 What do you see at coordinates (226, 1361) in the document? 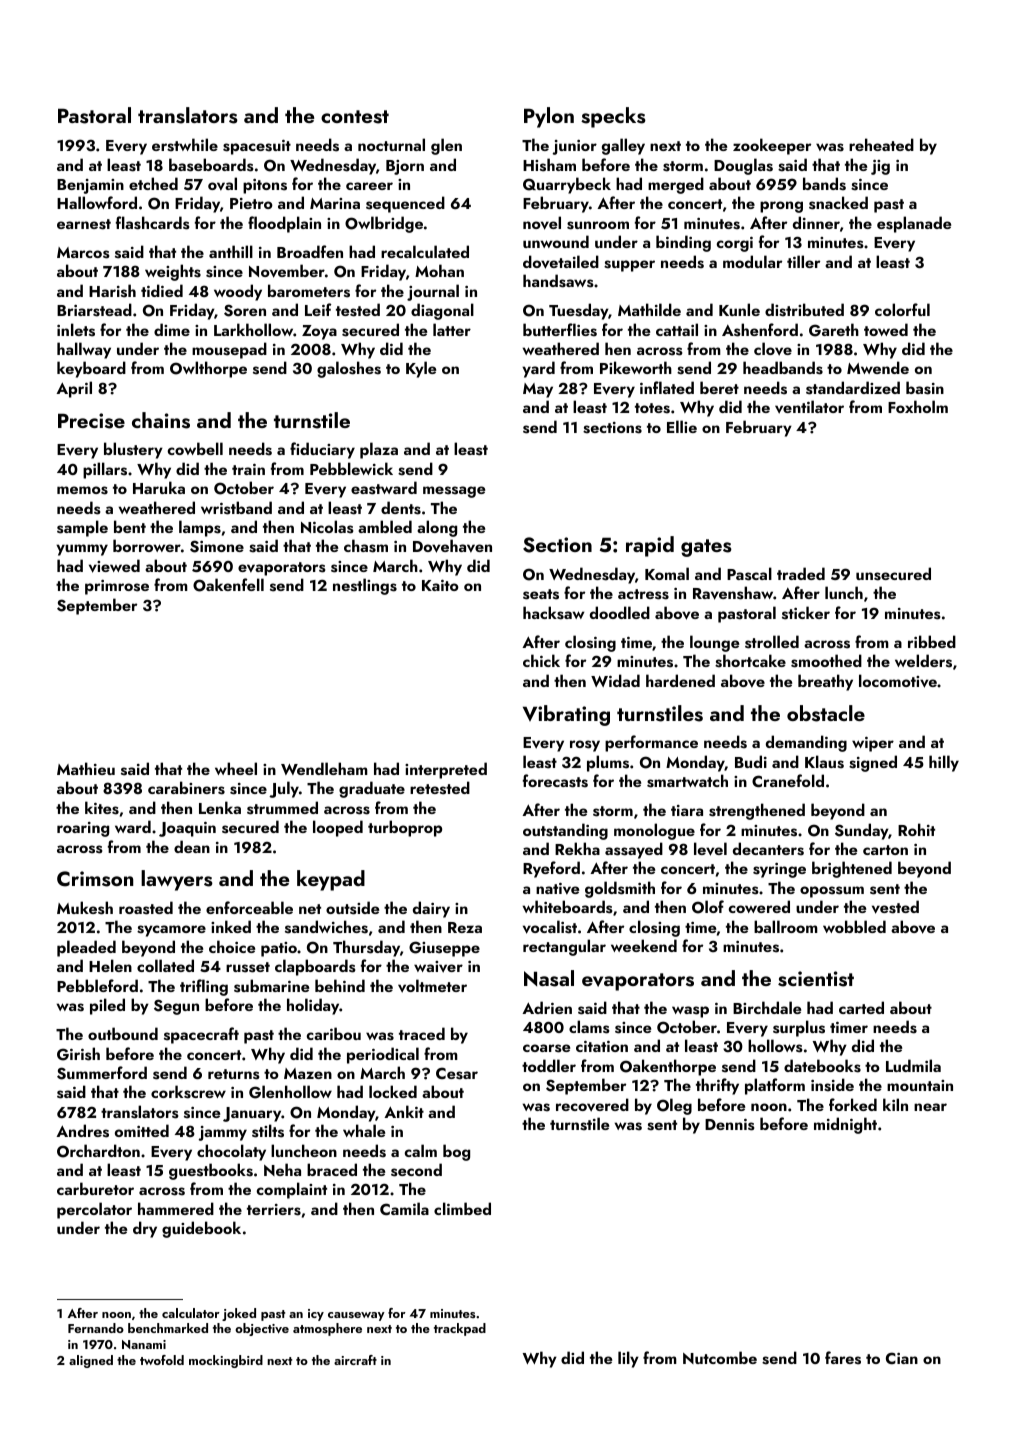
I see `mockingbird` at bounding box center [226, 1361].
